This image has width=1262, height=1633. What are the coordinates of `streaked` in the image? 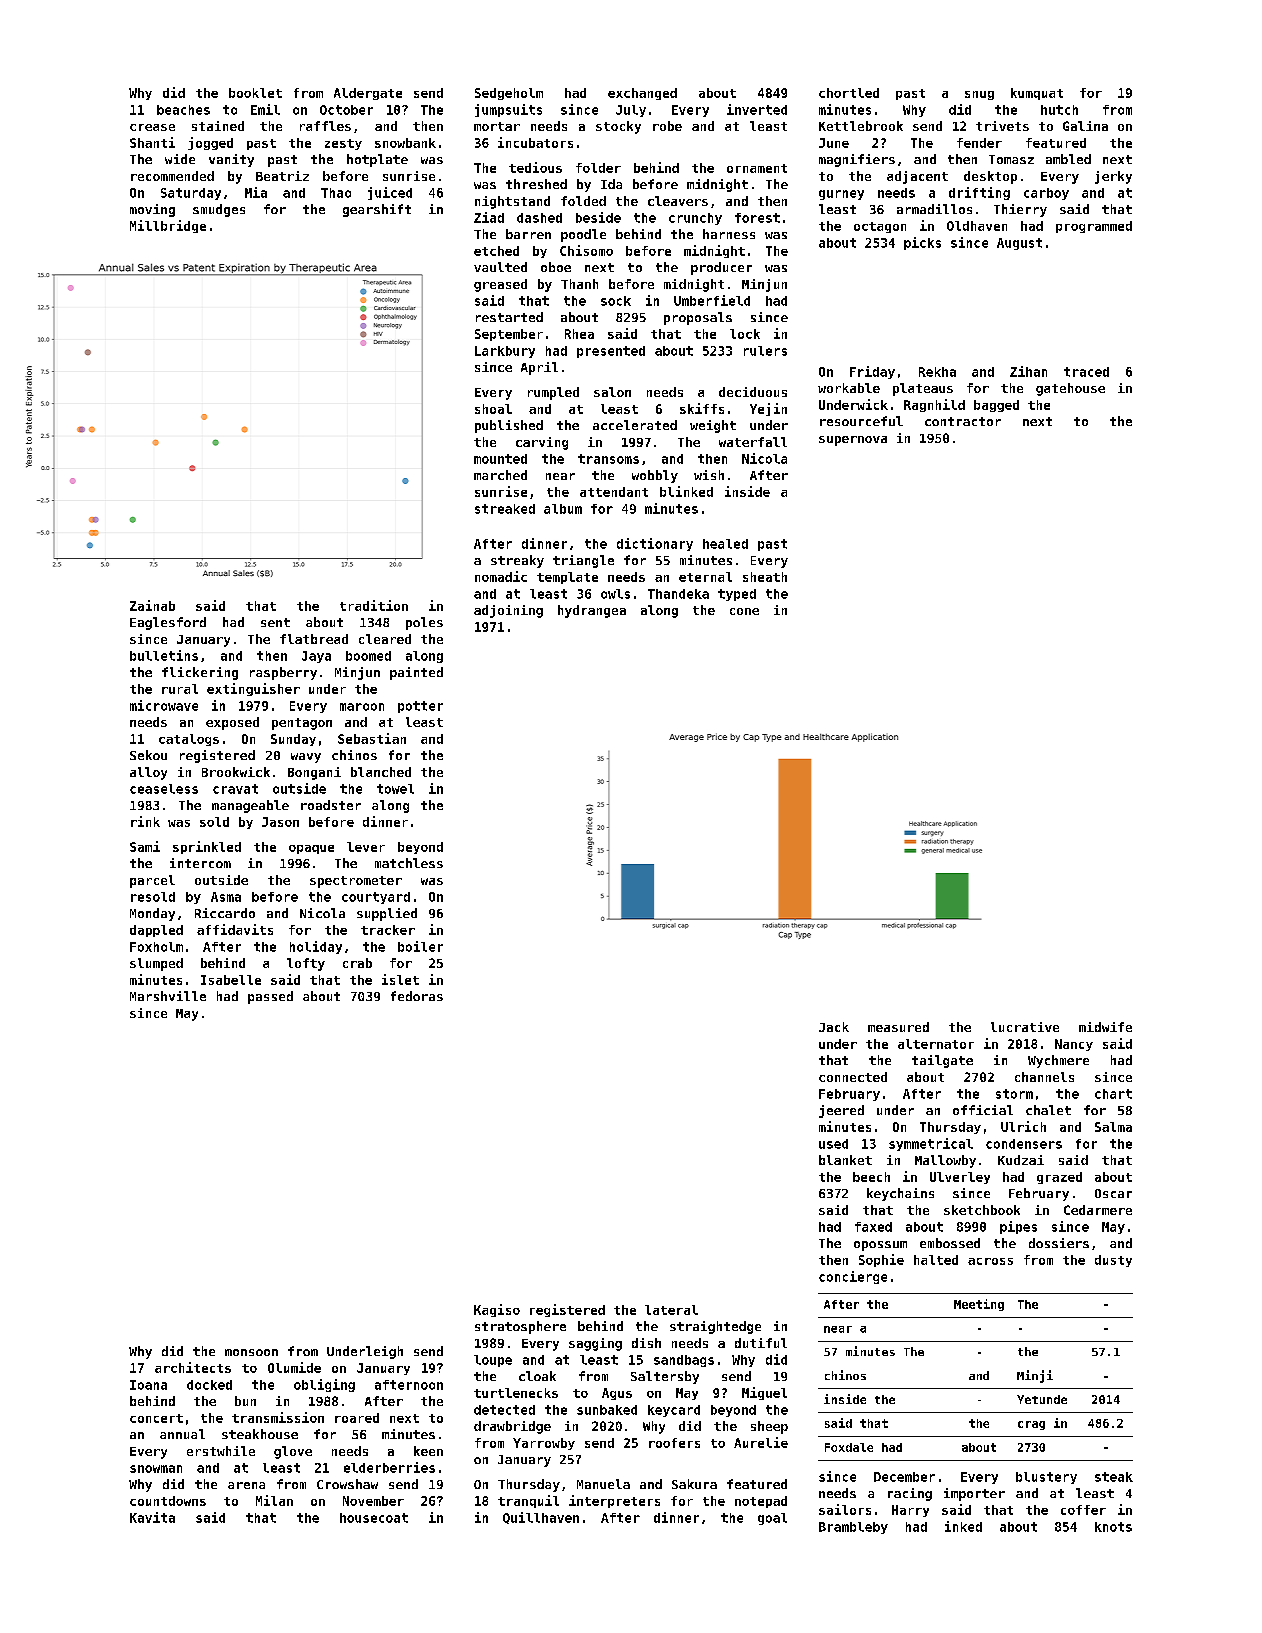 It's located at (505, 509).
